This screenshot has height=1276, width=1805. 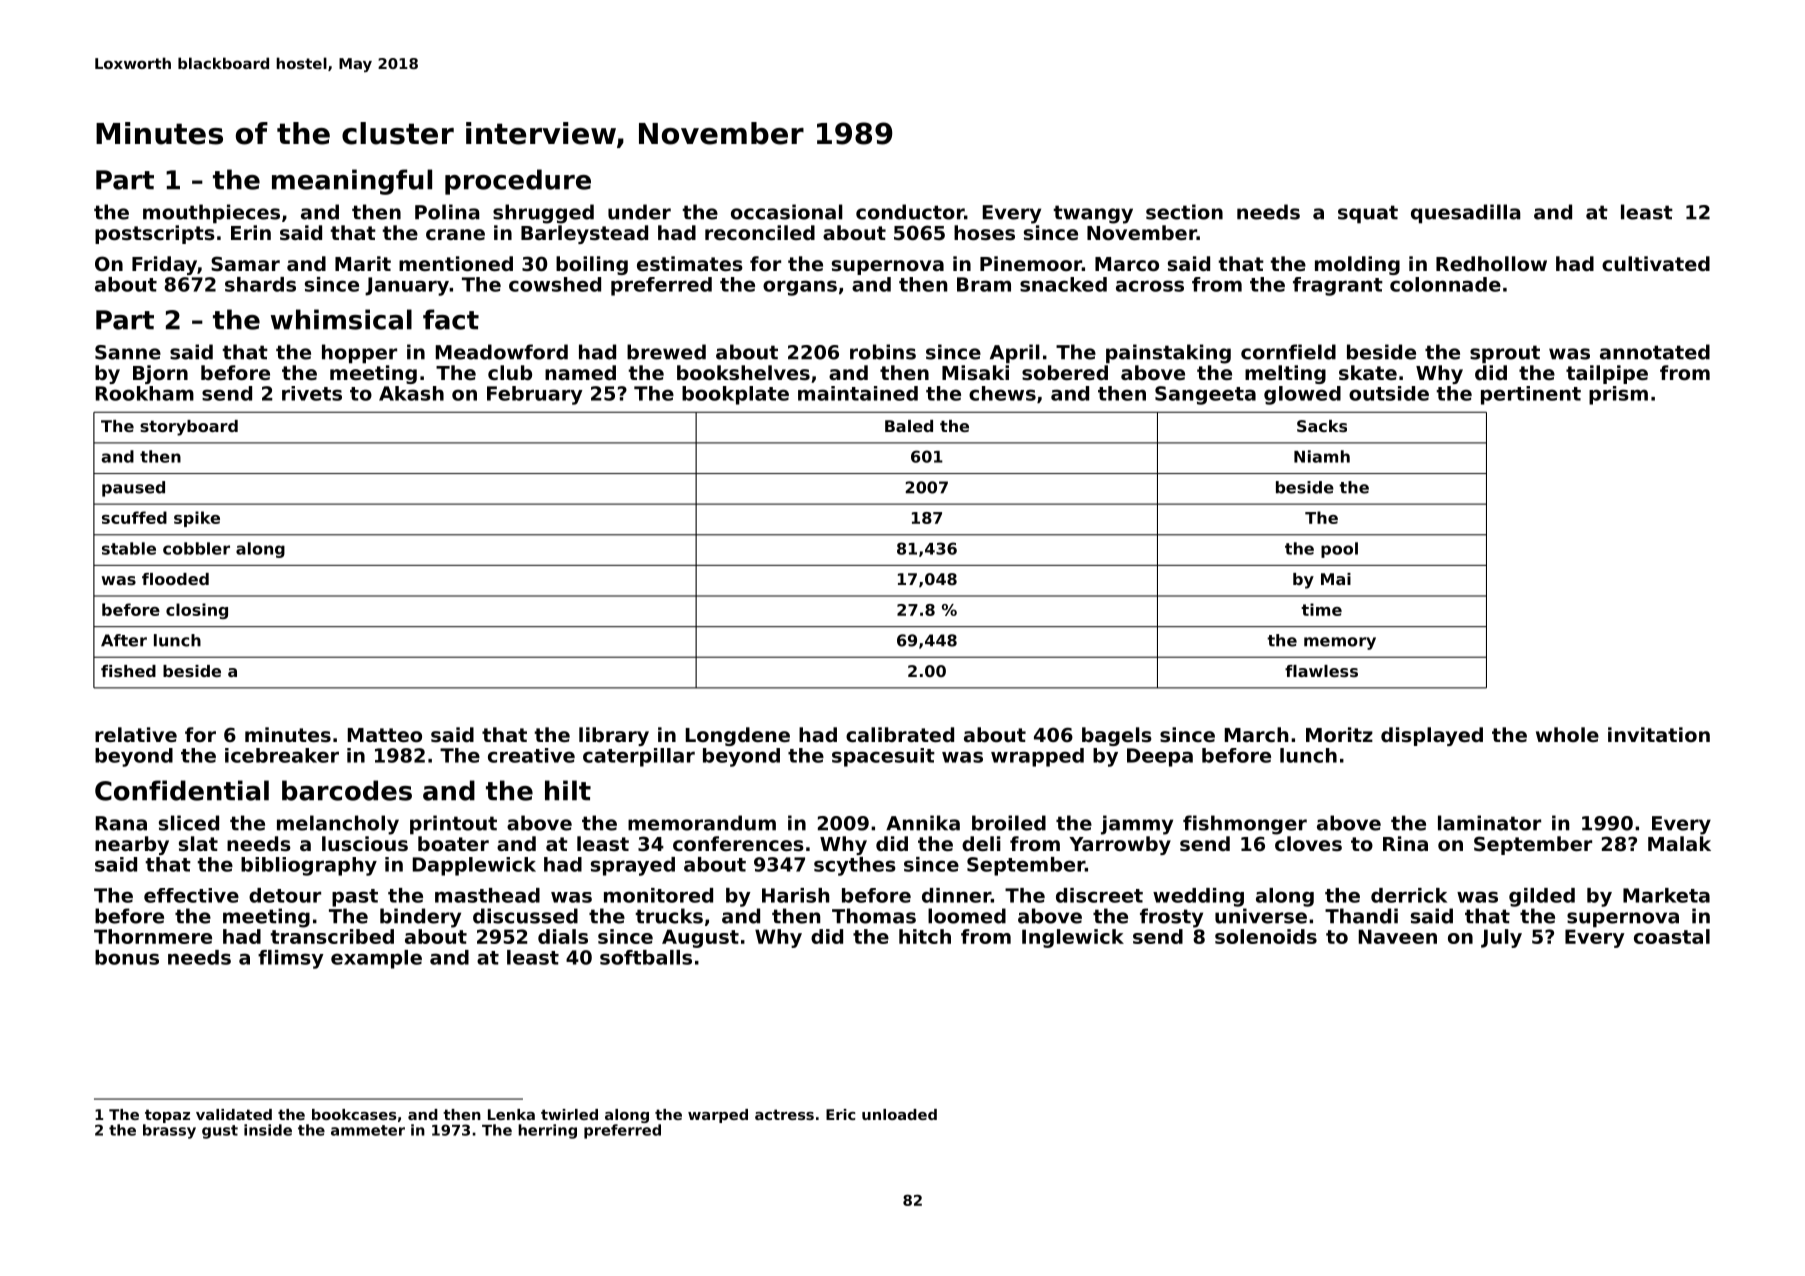 I want to click on bibliography, so click(x=309, y=866).
